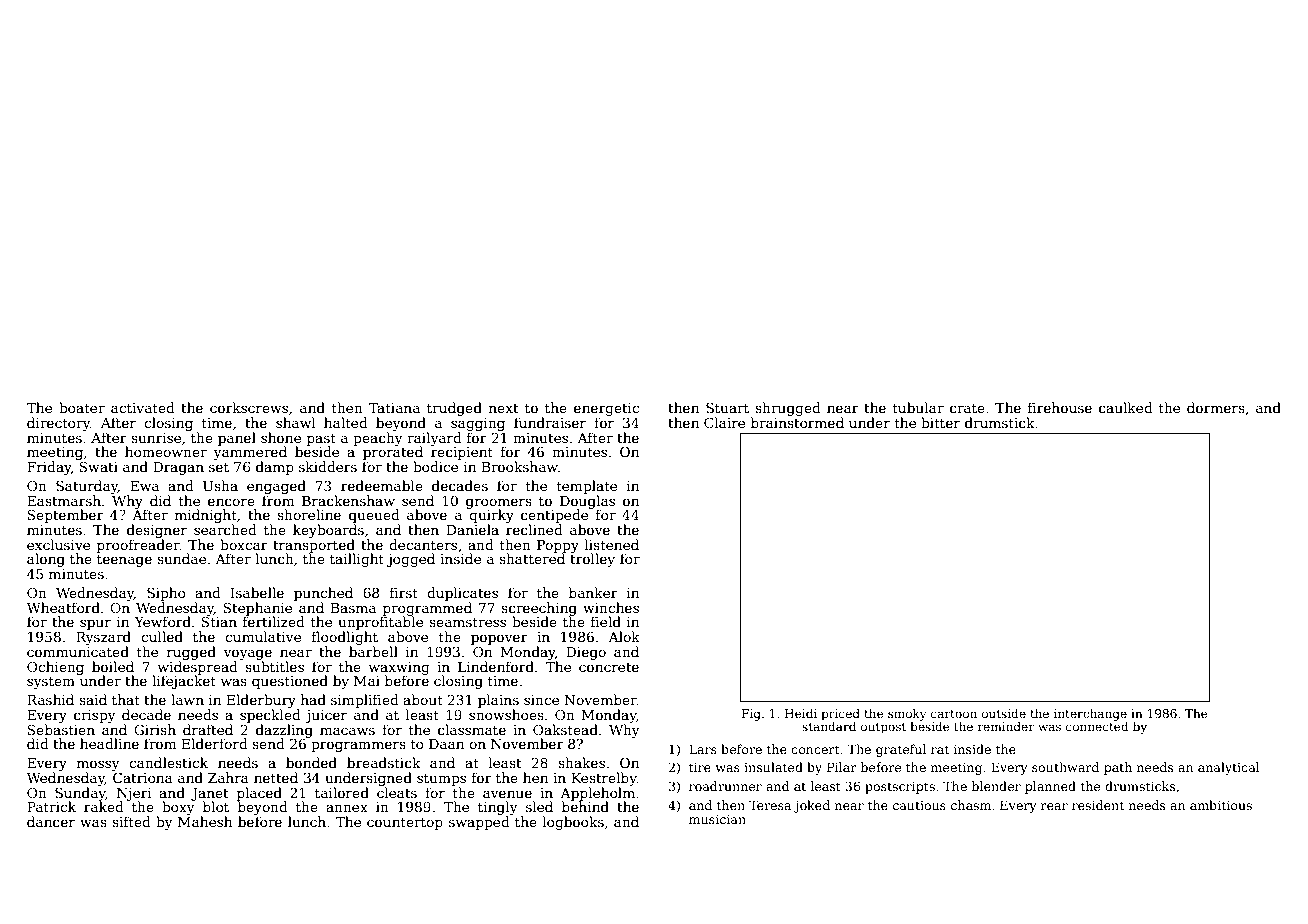  Describe the element at coordinates (126, 699) in the screenshot. I see `that` at that location.
